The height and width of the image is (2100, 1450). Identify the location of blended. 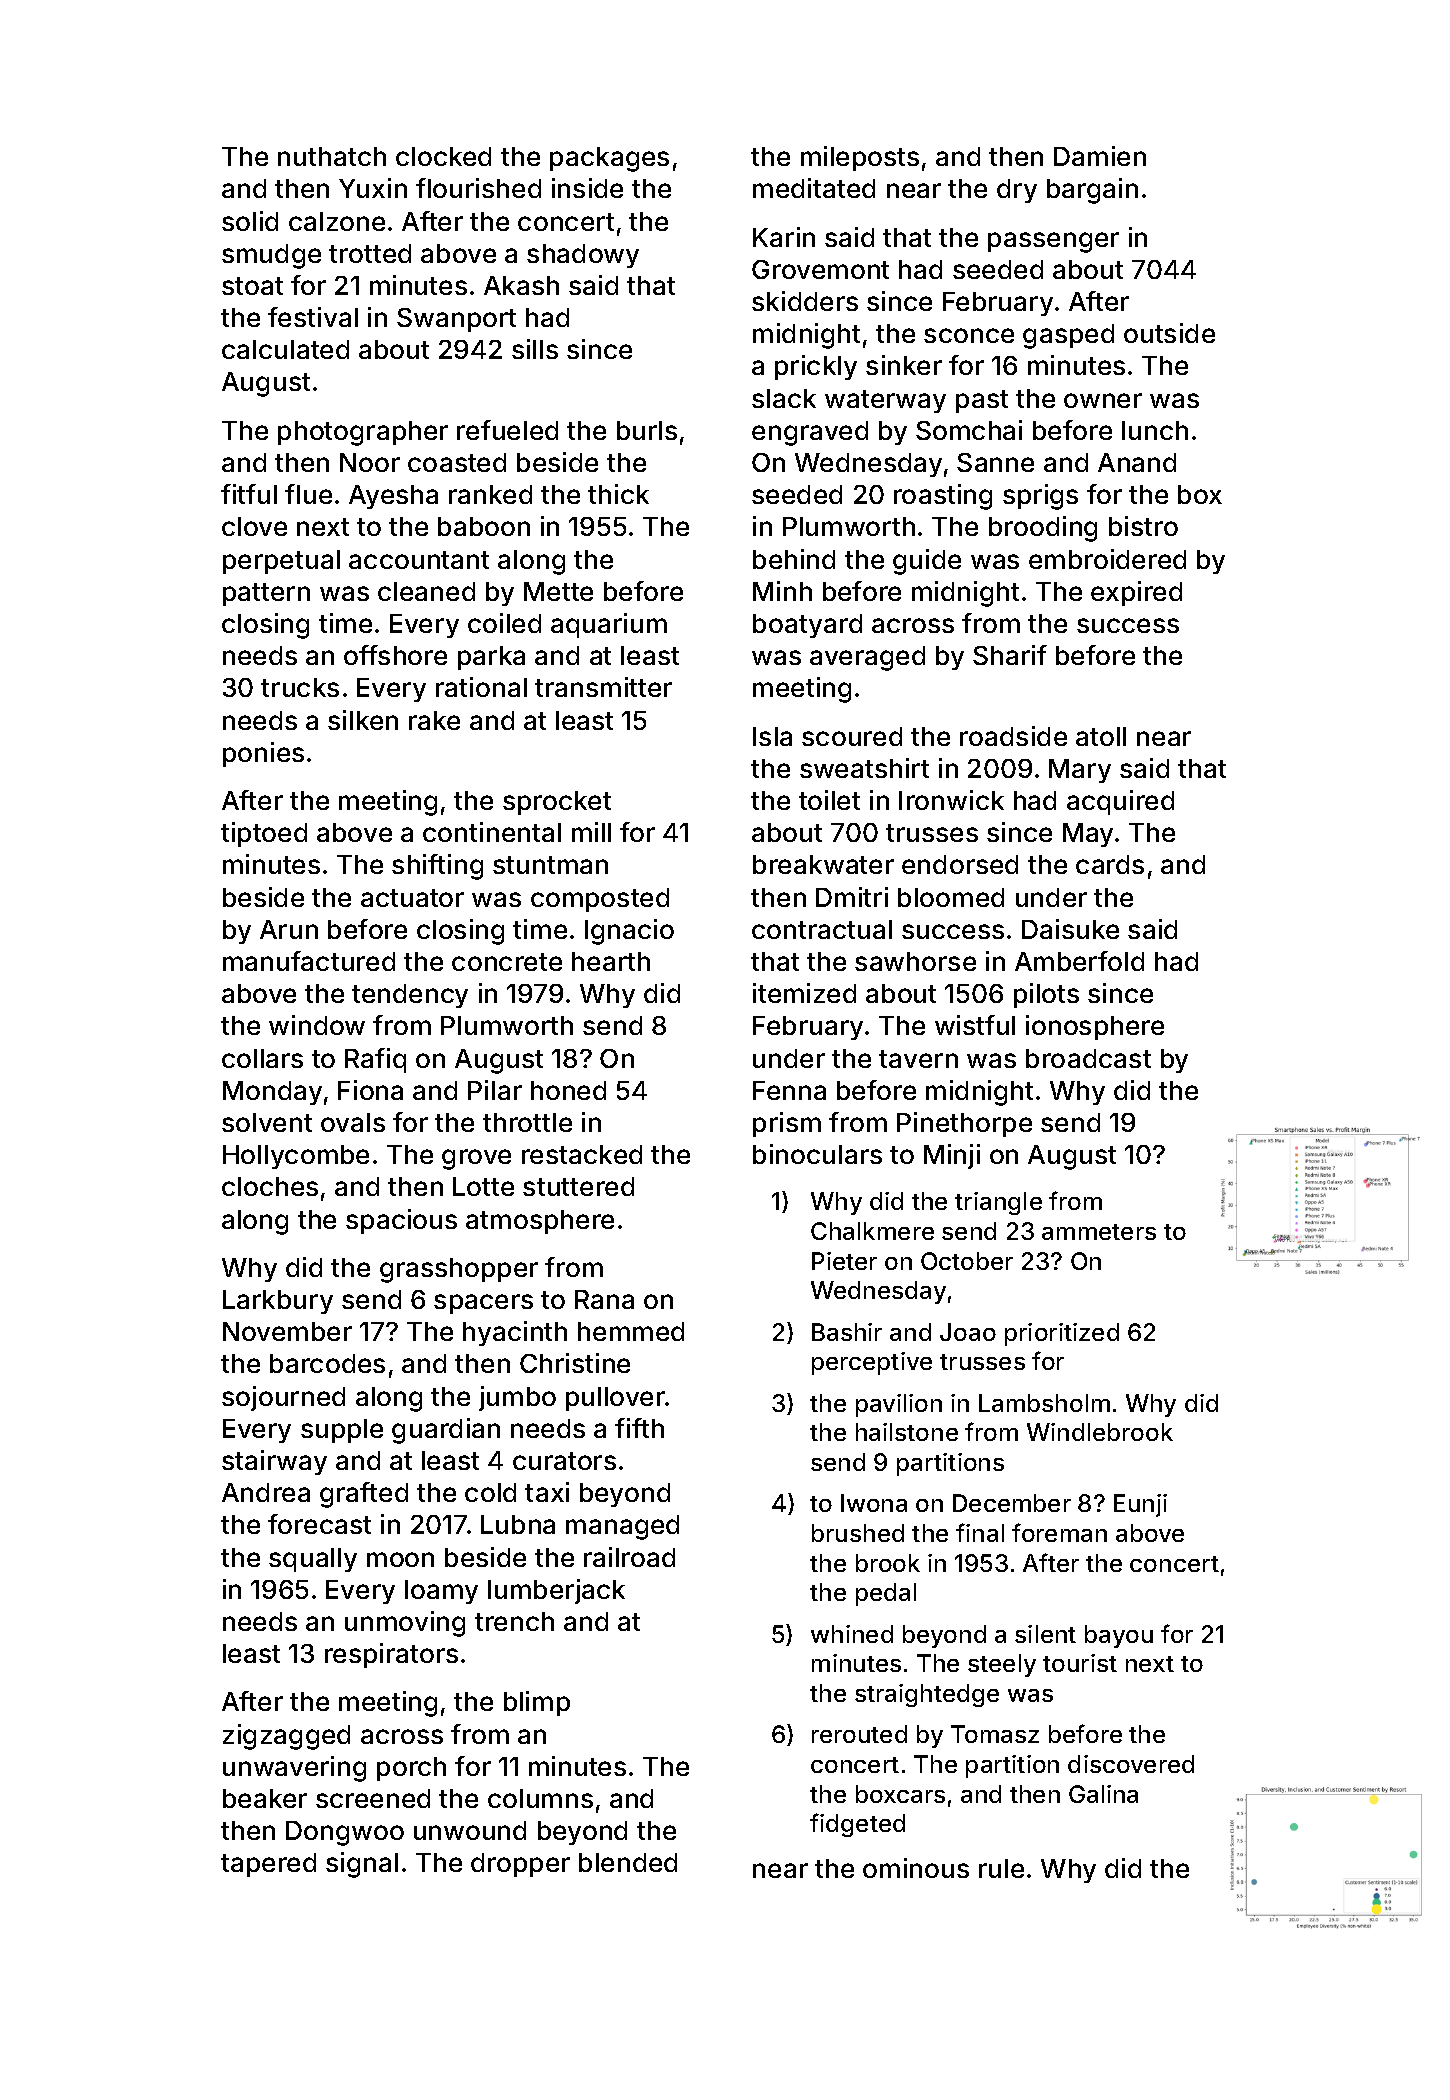
(628, 1862).
